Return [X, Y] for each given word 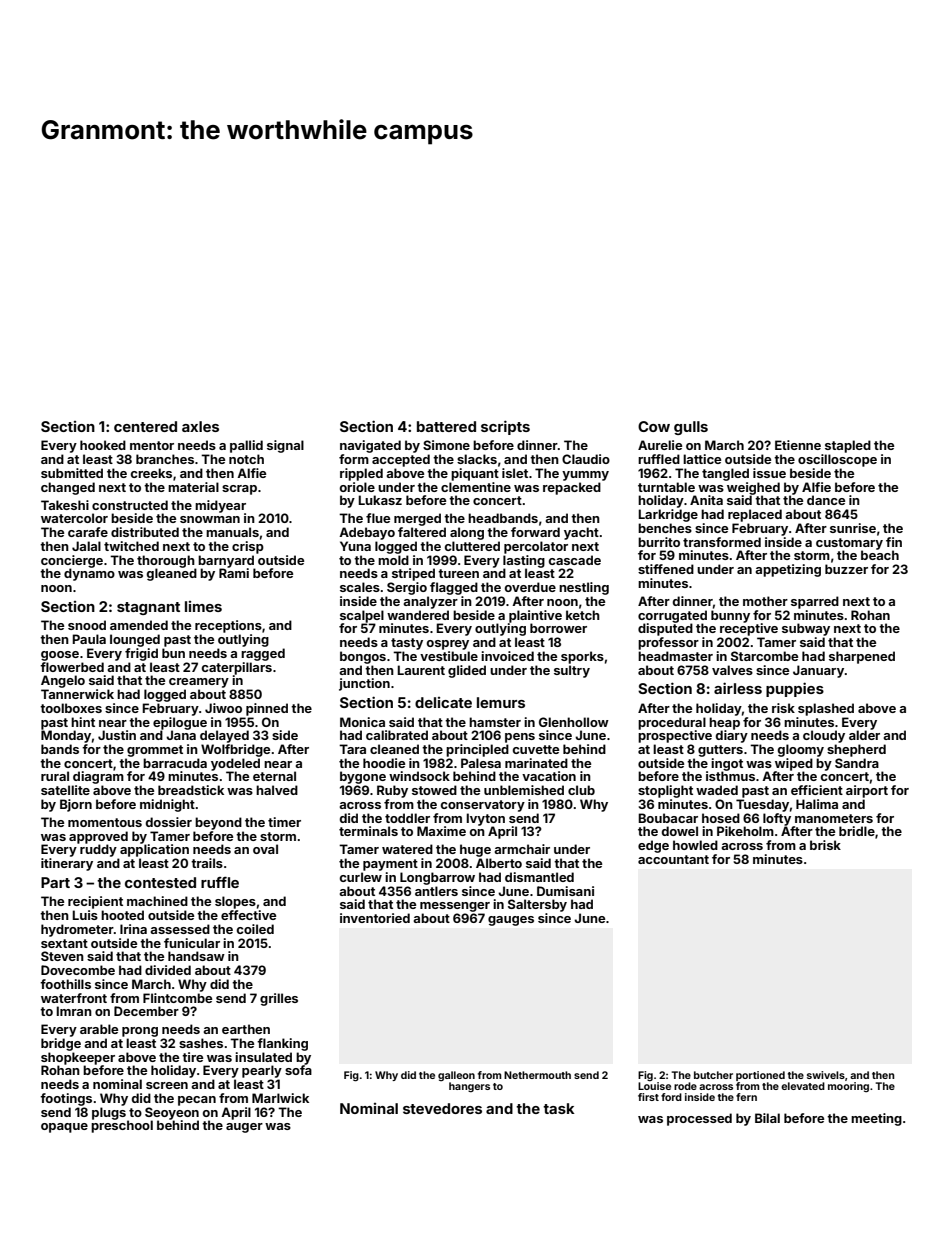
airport [867, 791]
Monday [66, 736]
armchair [522, 849]
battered [446, 426]
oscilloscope [837, 460]
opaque [64, 1128]
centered [145, 426]
